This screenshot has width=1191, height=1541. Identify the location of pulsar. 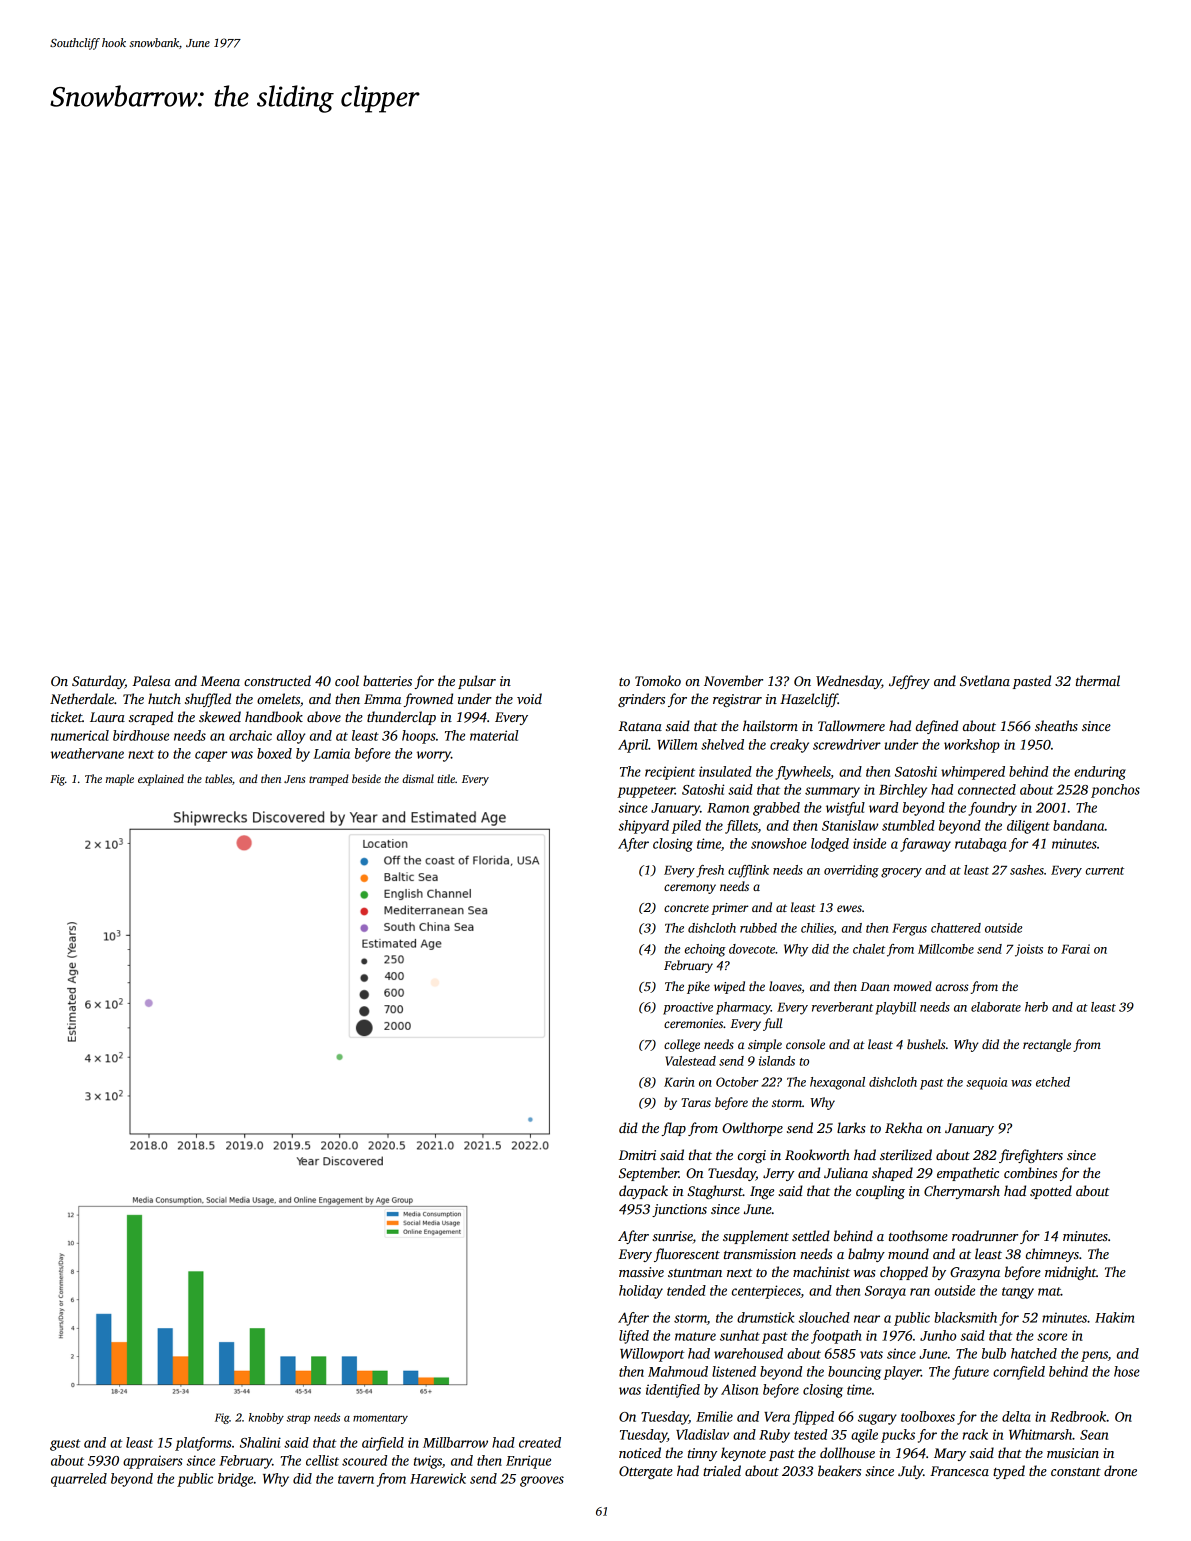
(477, 682).
